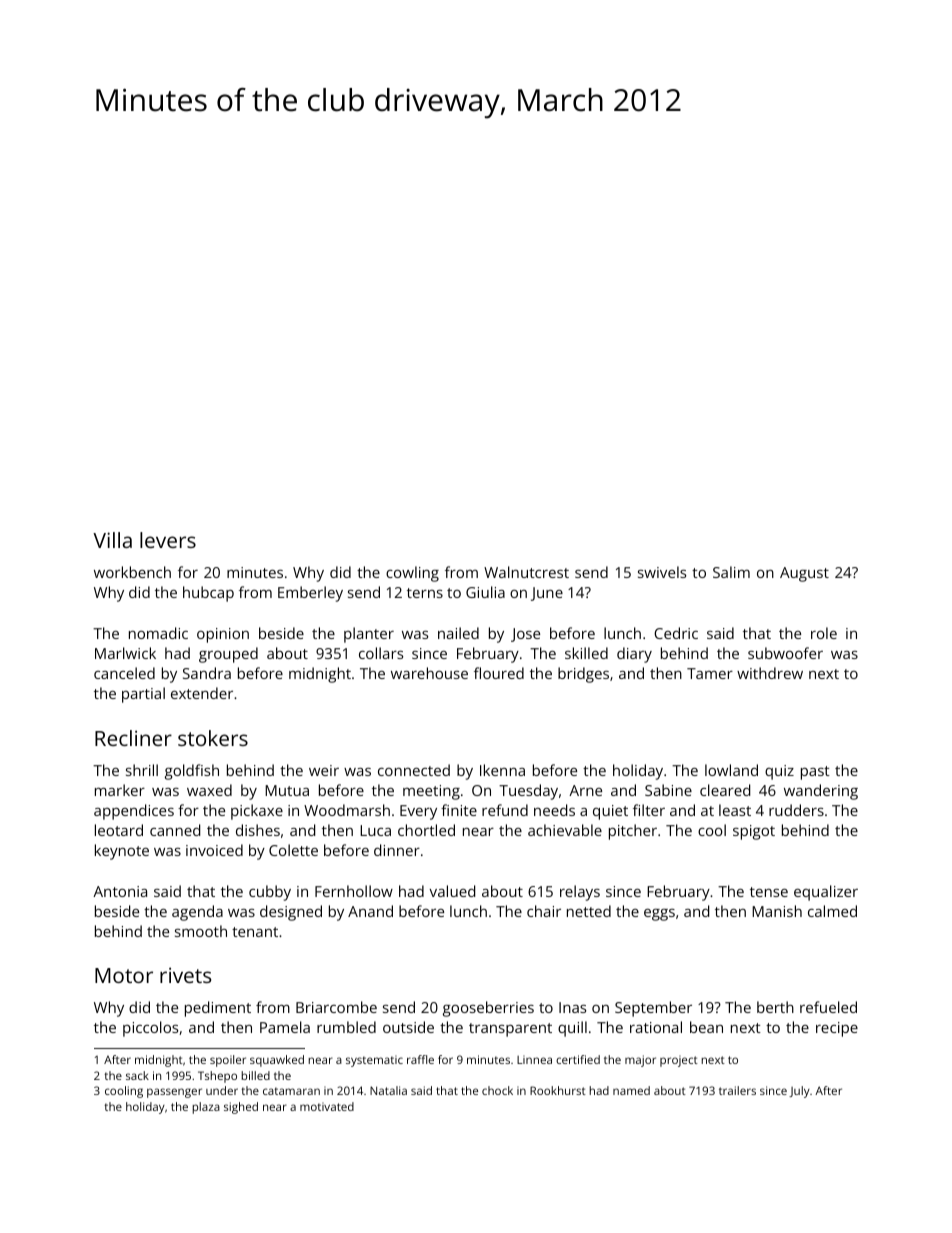  Describe the element at coordinates (429, 673) in the screenshot. I see `warehouse` at that location.
